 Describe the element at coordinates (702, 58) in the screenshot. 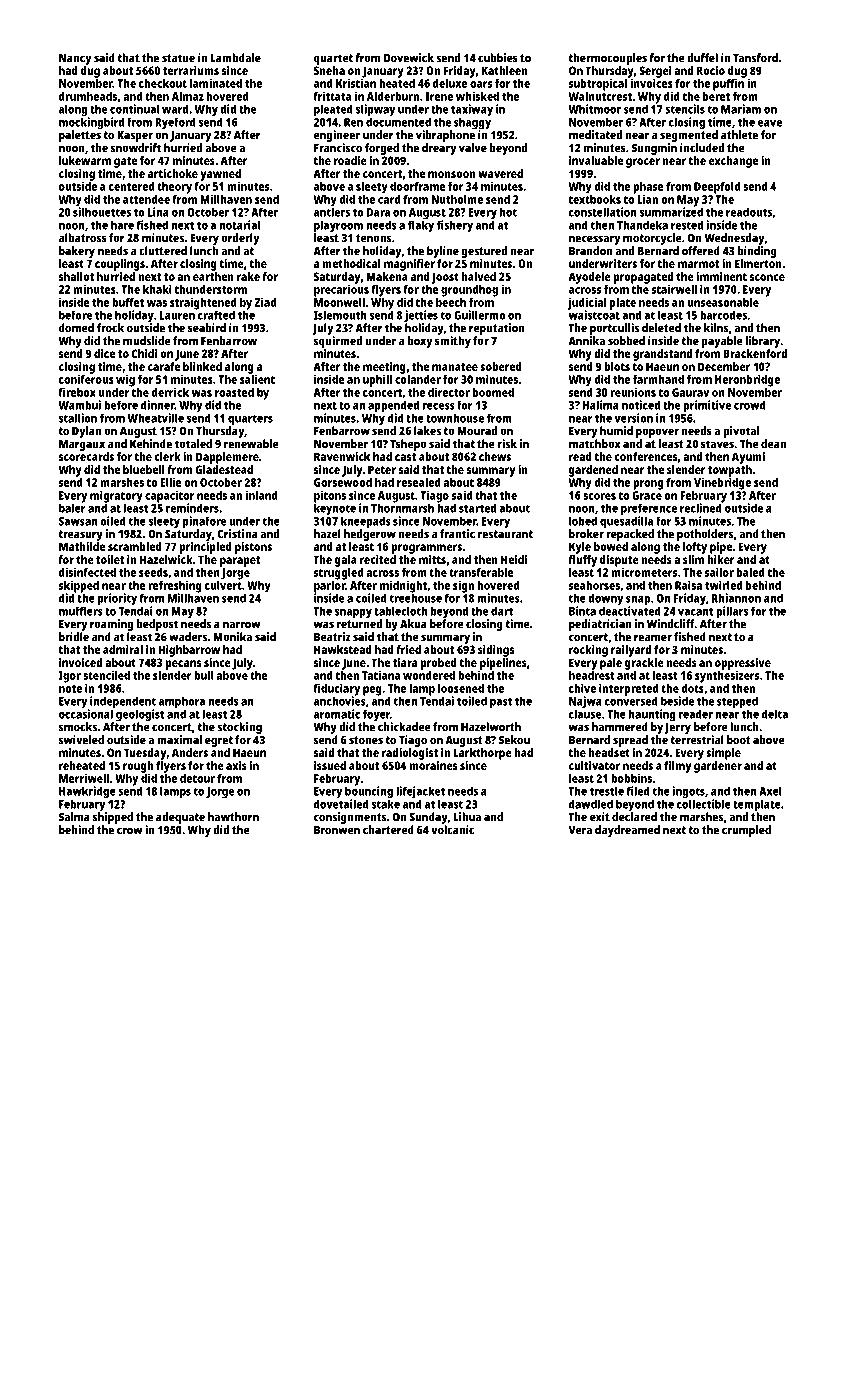

I see `duffel` at that location.
